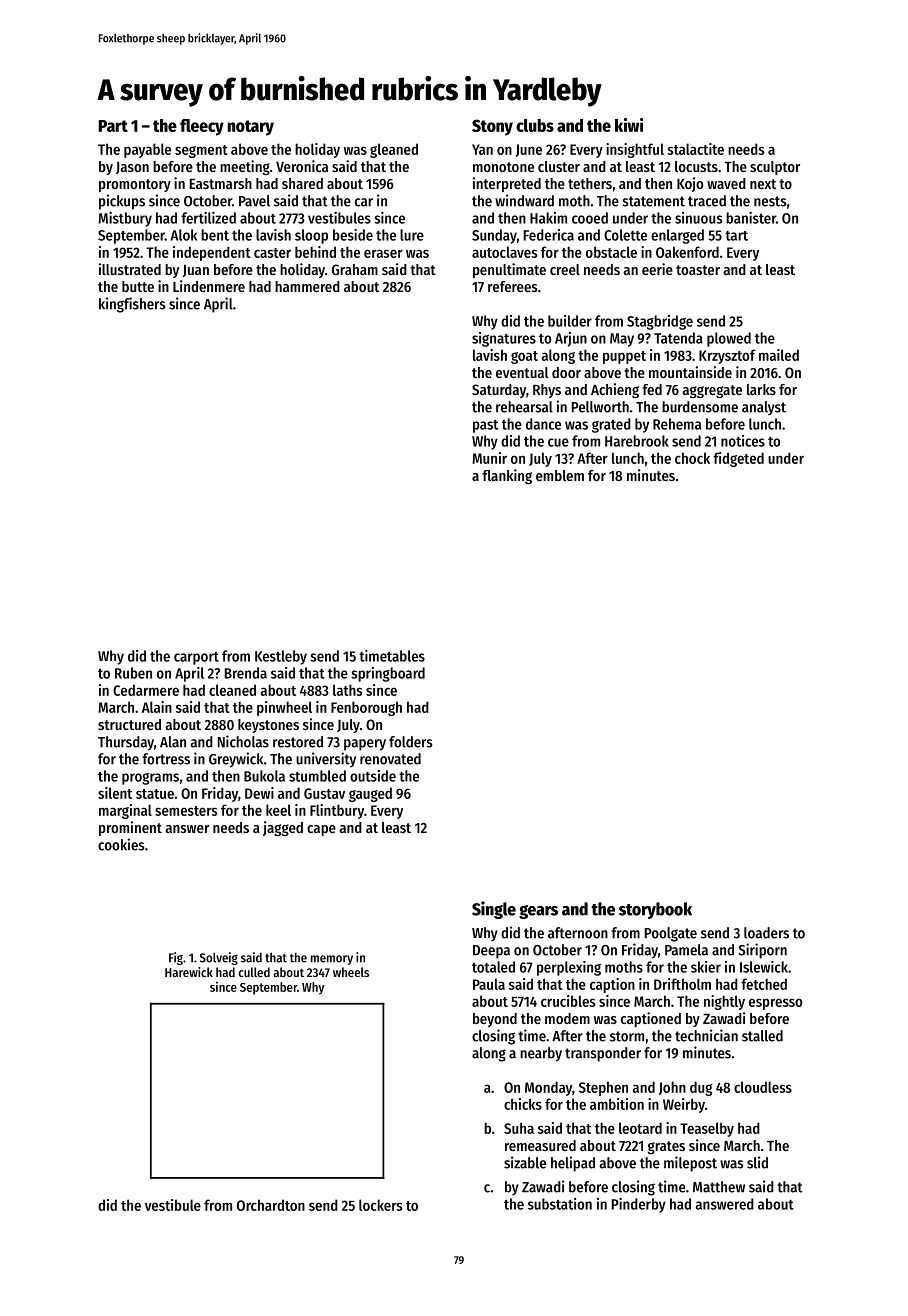 The width and height of the document is (908, 1316). Describe the element at coordinates (271, 1205) in the document. I see `Orchardton` at that location.
